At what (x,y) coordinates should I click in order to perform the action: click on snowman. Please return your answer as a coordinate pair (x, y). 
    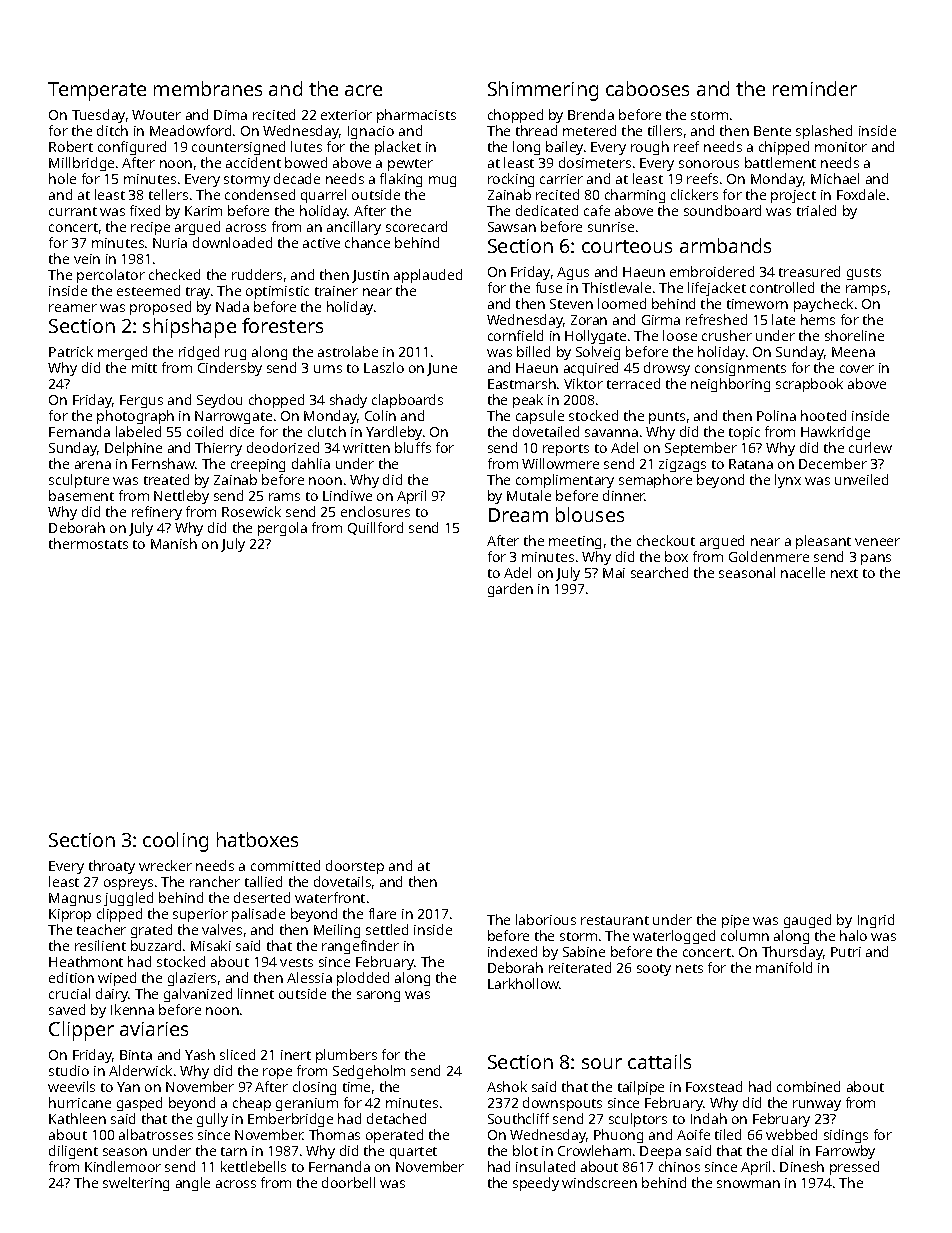
    Looking at the image, I should click on (748, 1184).
